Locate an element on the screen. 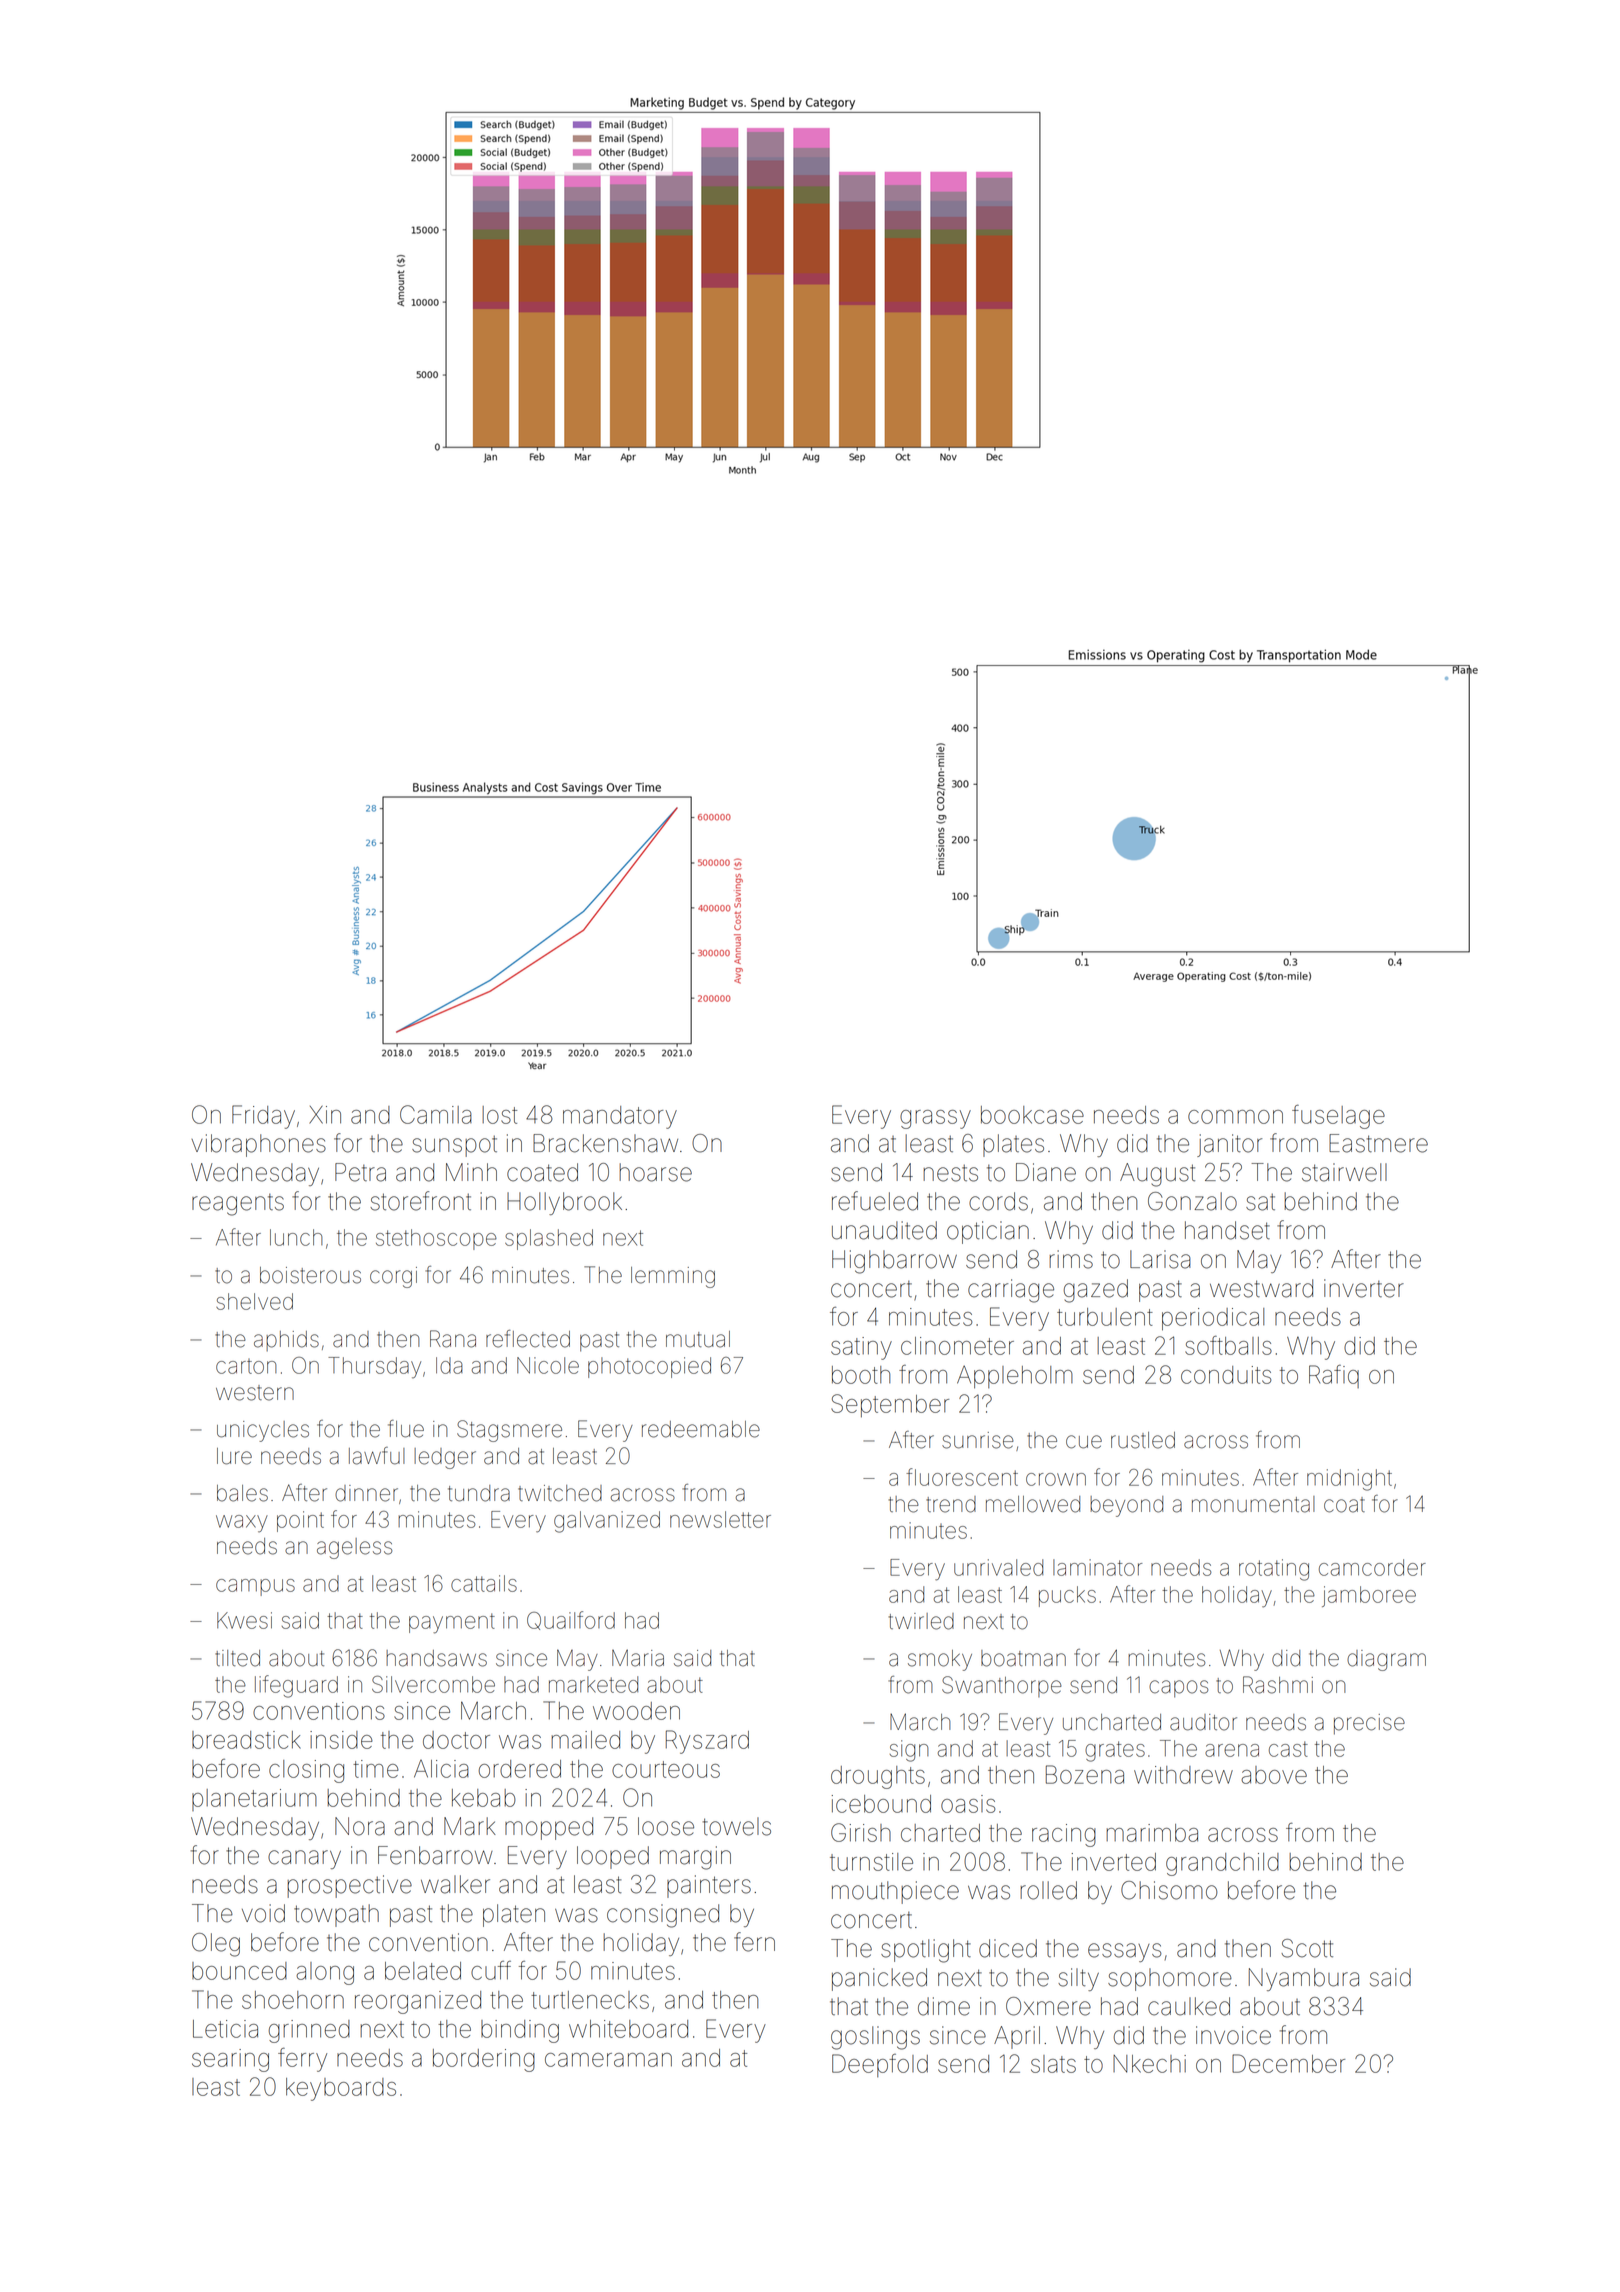 The width and height of the screenshot is (1620, 2292). Bozena is located at coordinates (1085, 1774).
